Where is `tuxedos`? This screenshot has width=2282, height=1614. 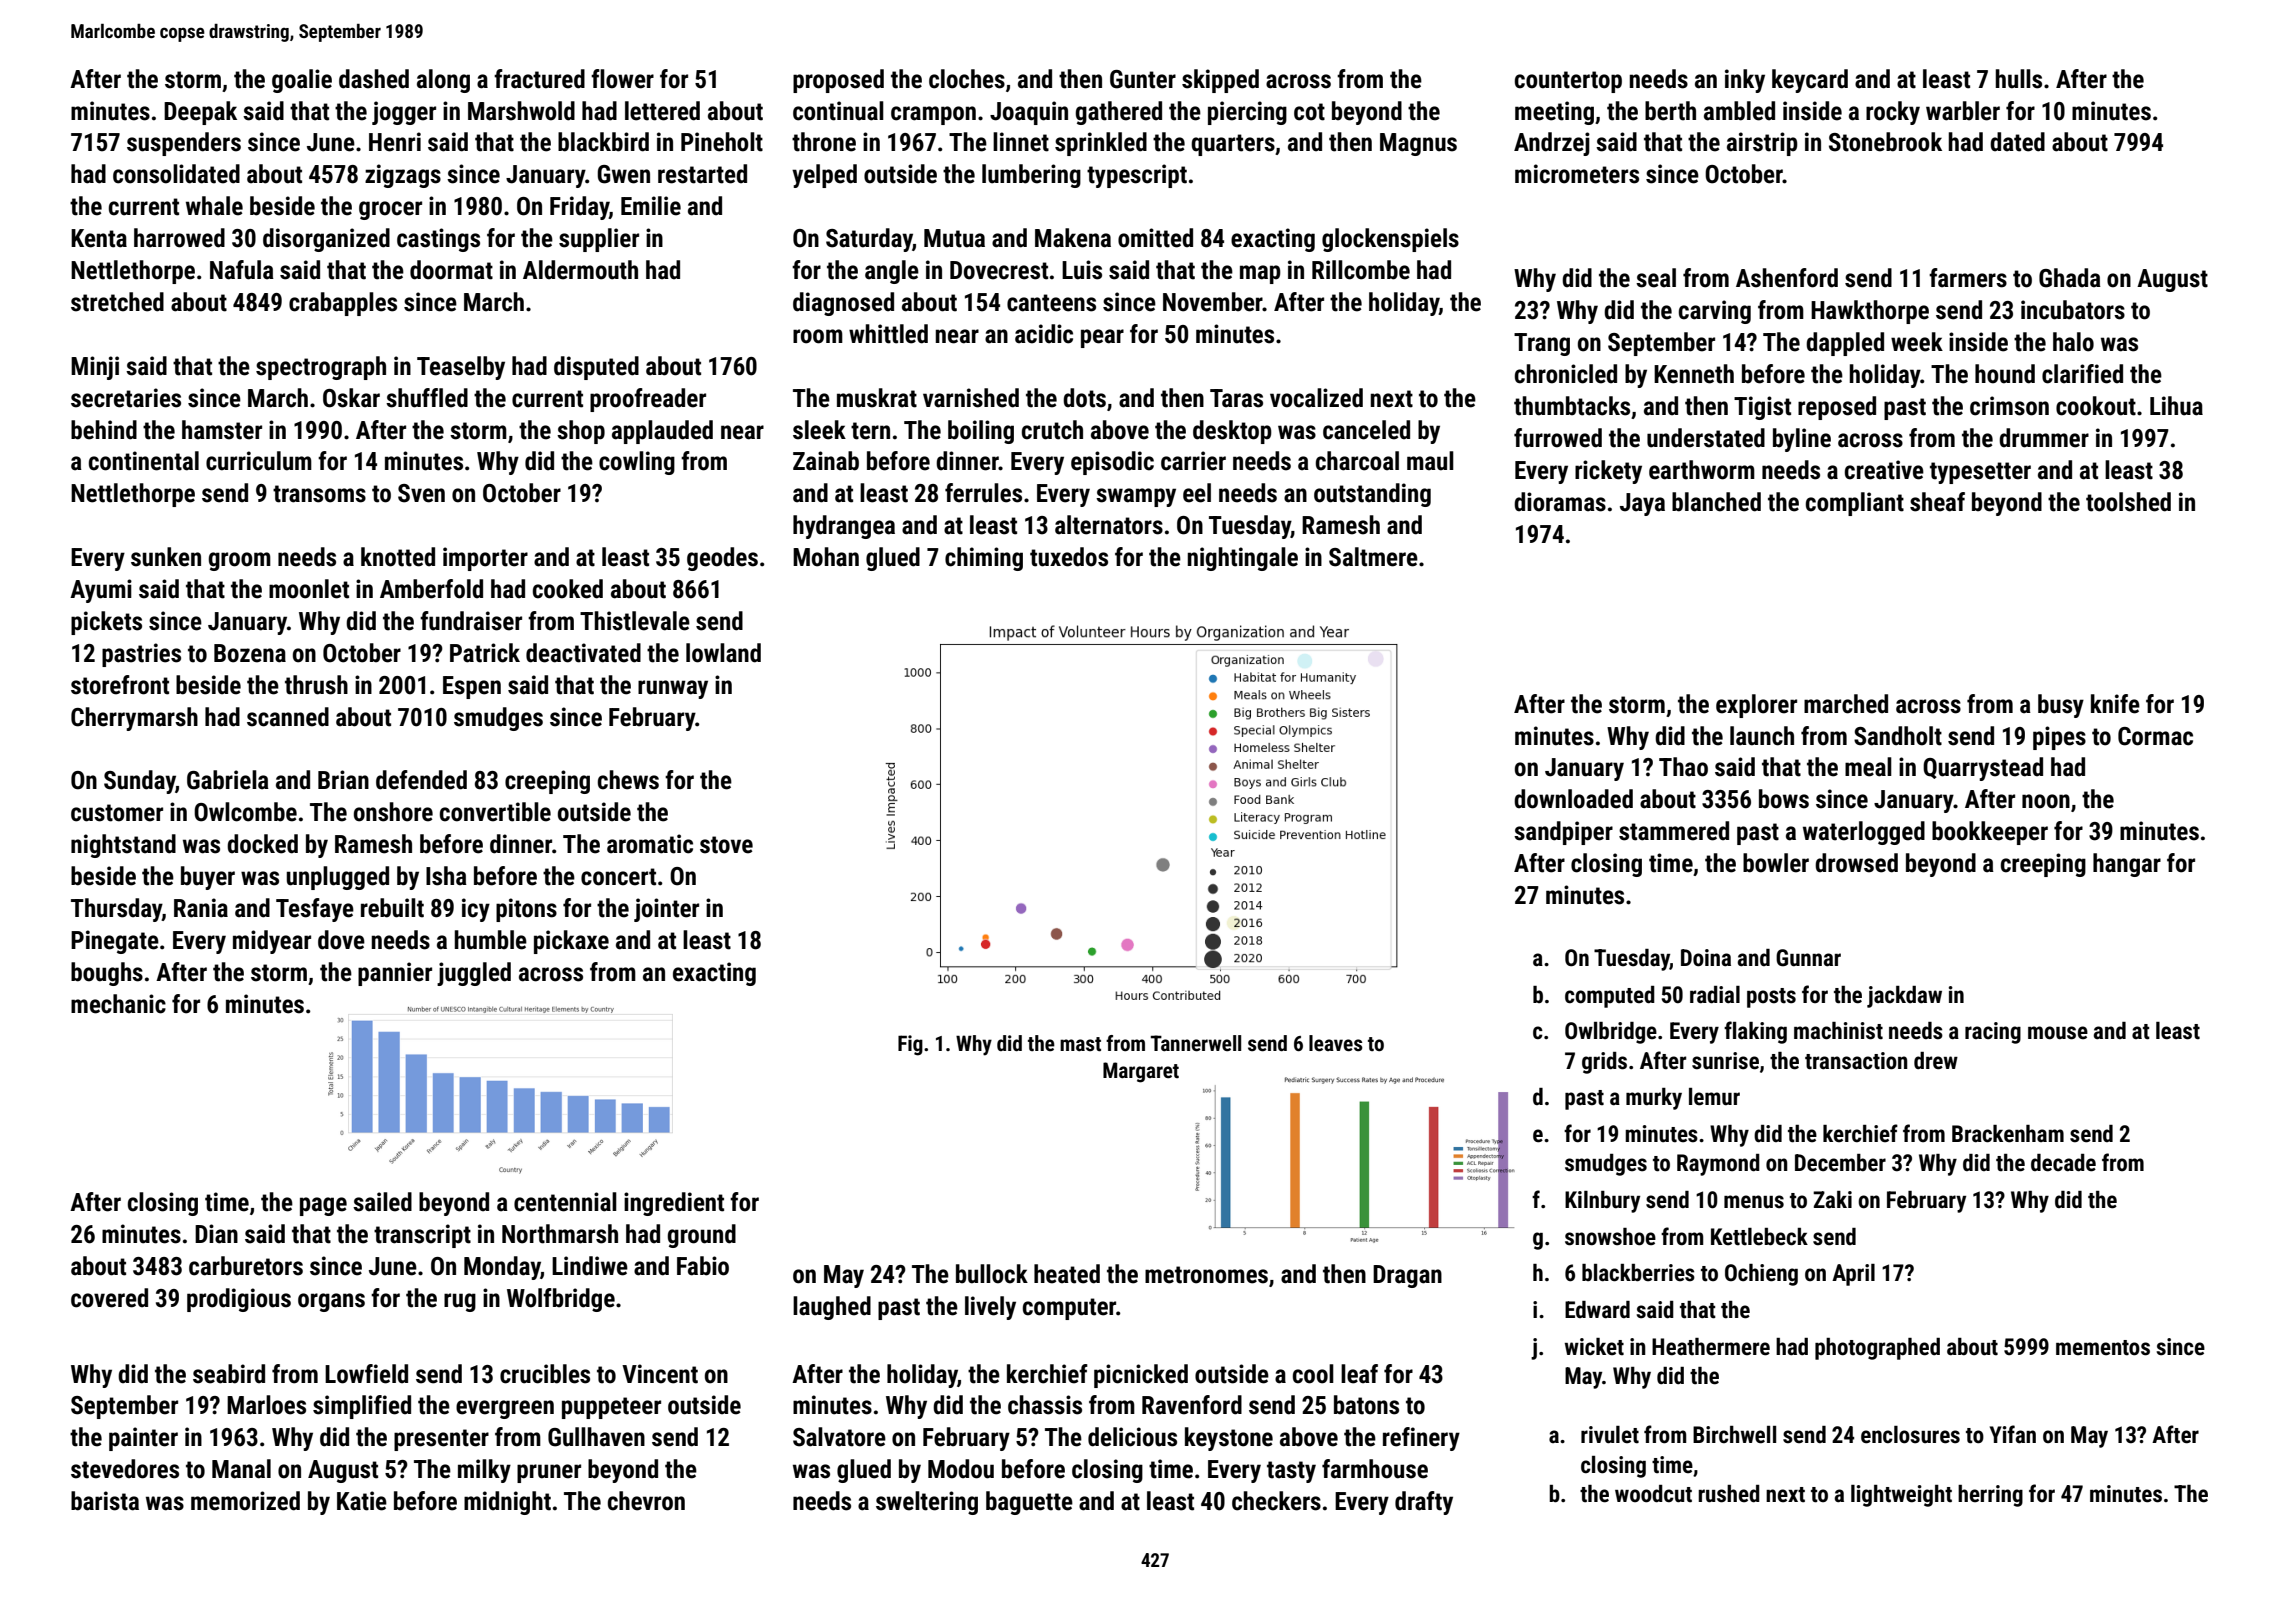
tuxedos is located at coordinates (1069, 557).
